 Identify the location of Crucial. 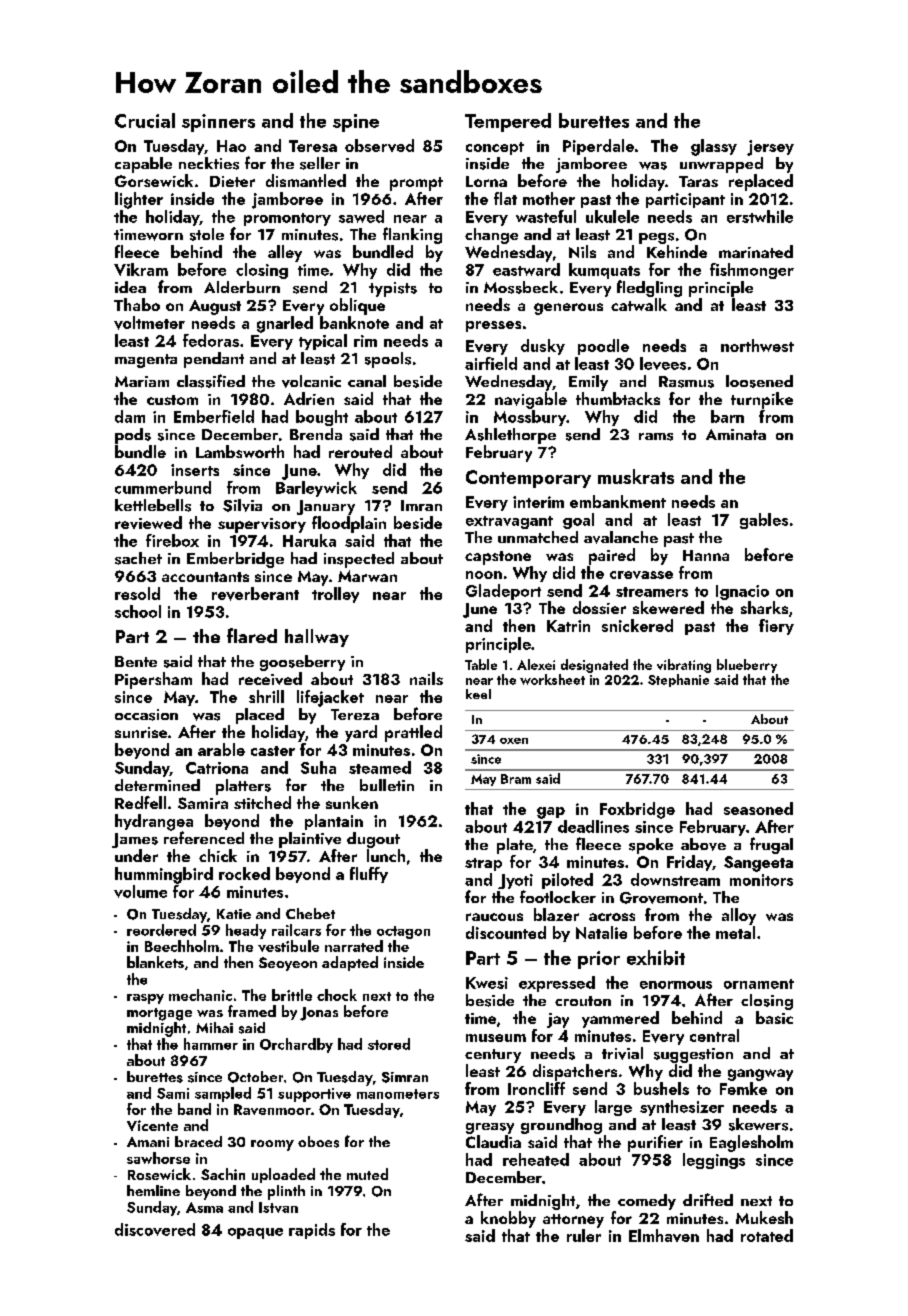
(145, 120).
